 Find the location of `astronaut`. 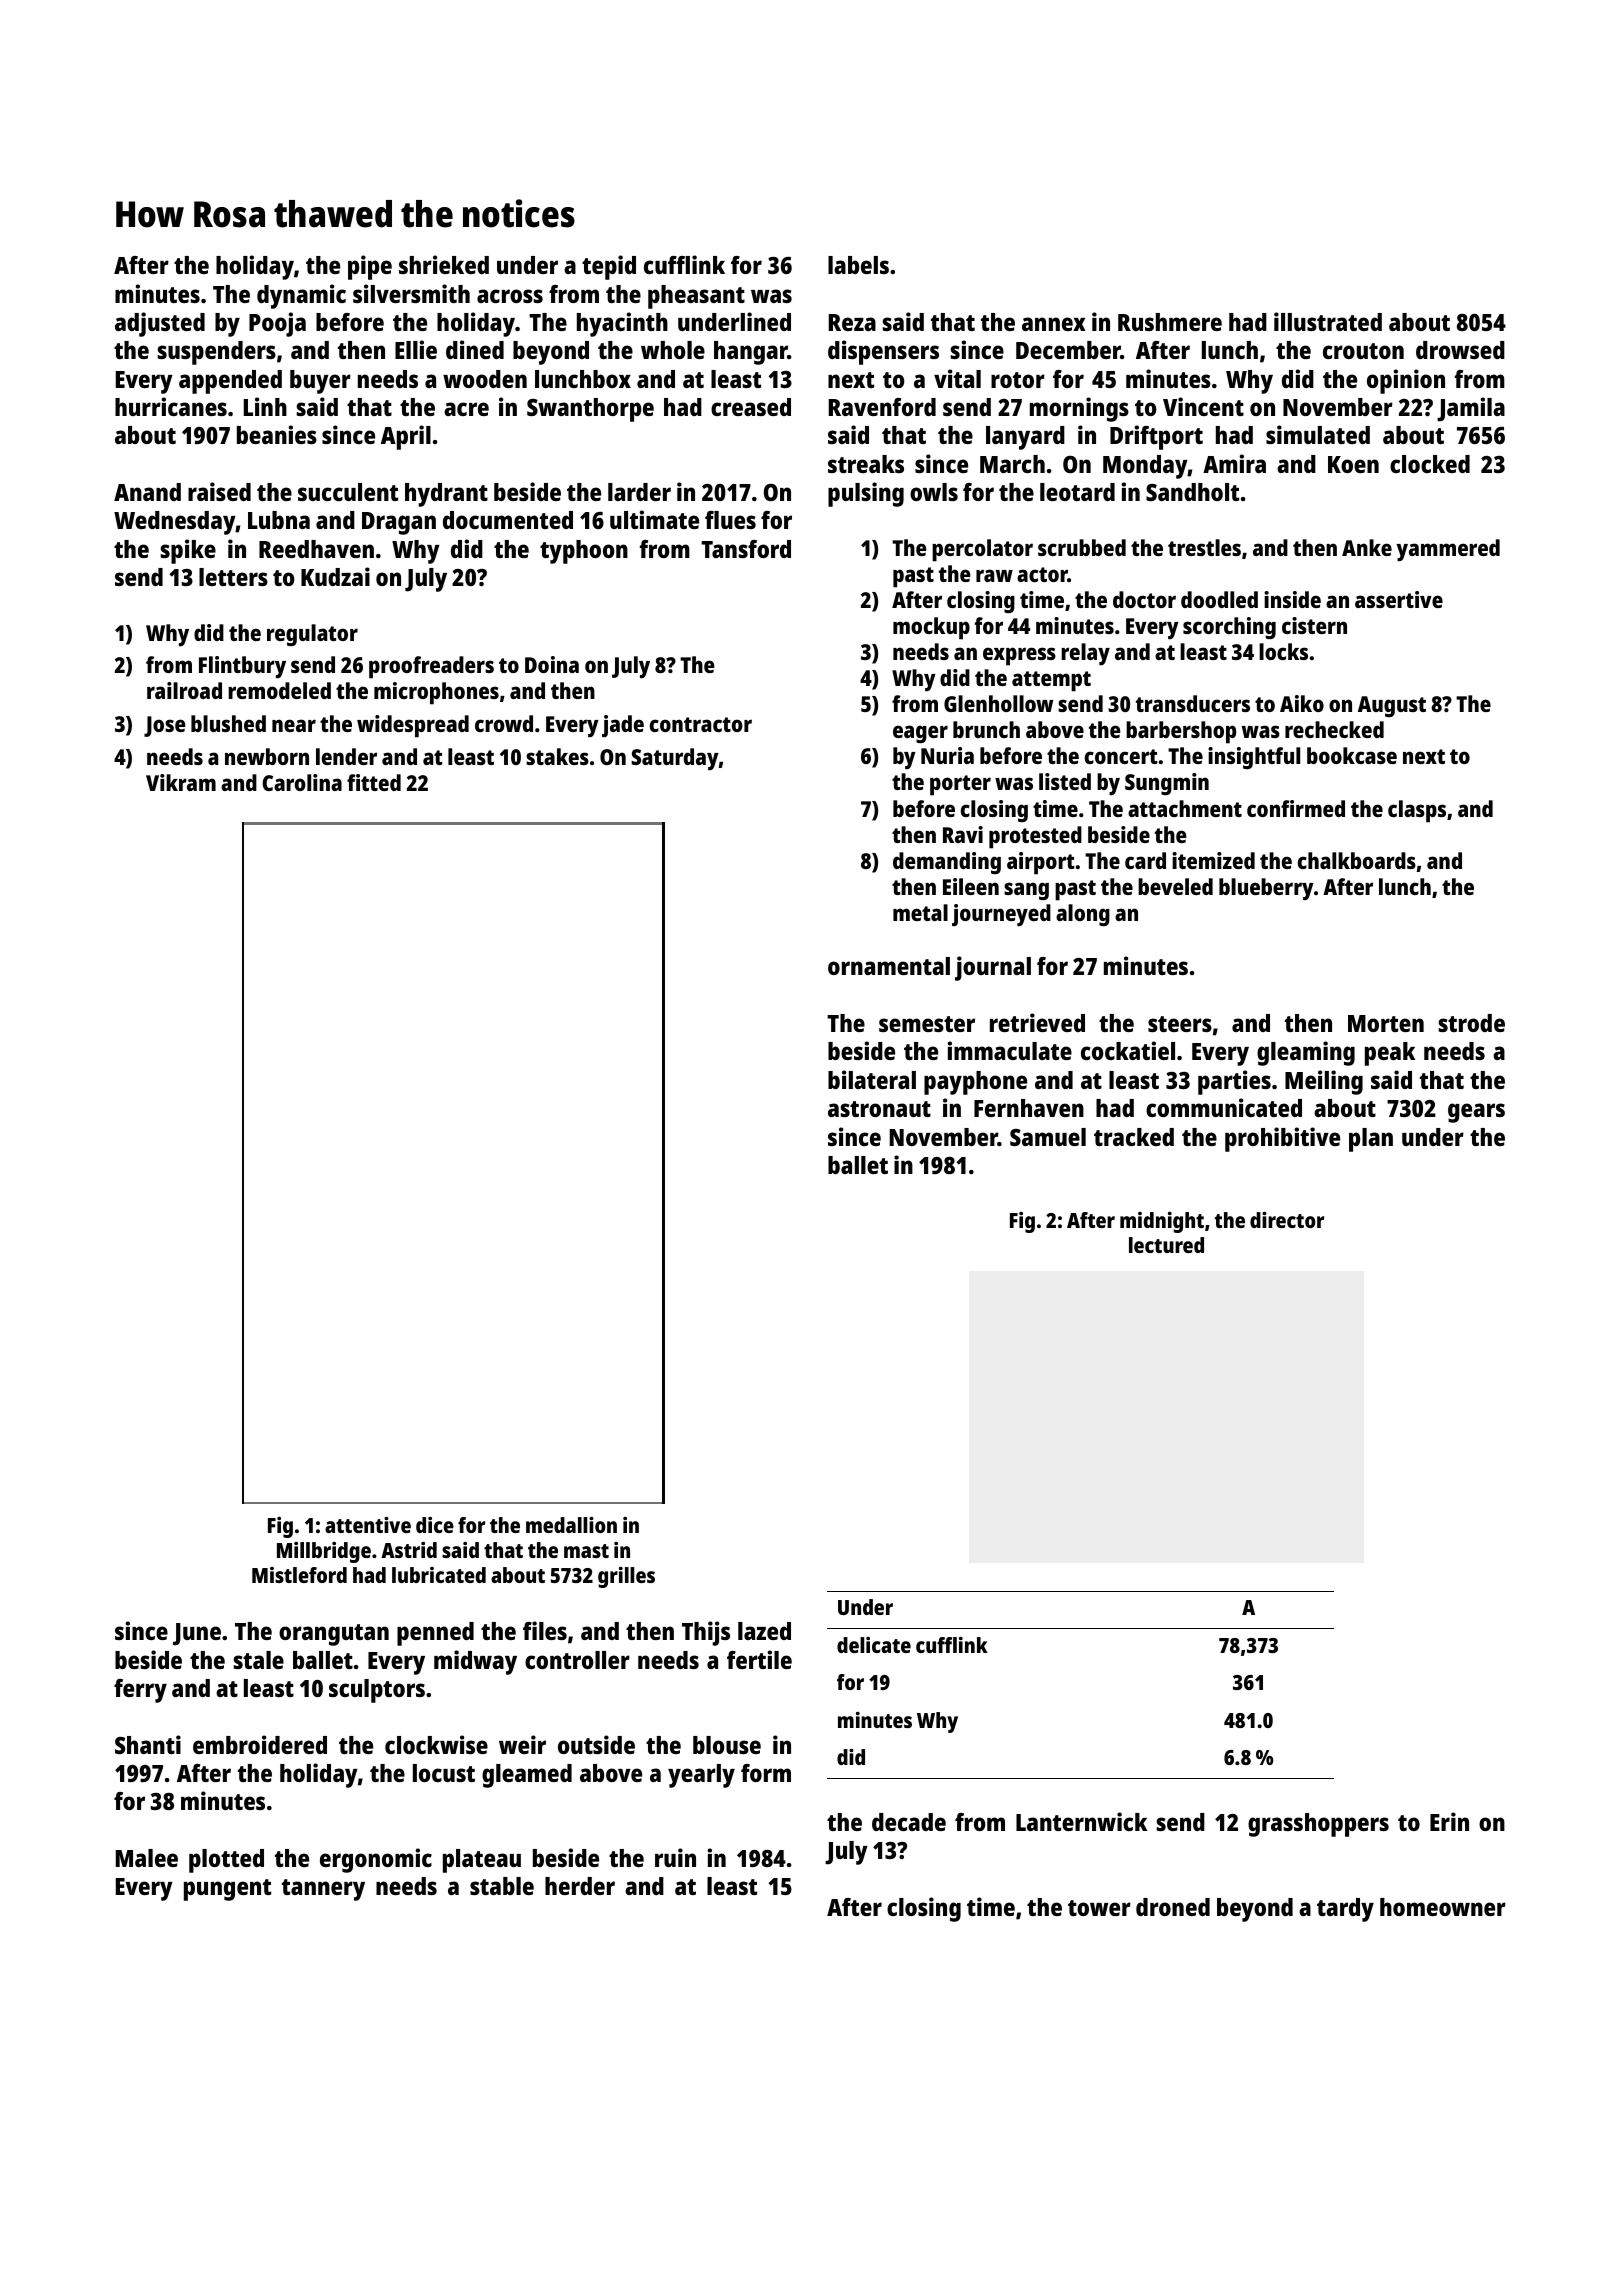

astronaut is located at coordinates (879, 1109).
